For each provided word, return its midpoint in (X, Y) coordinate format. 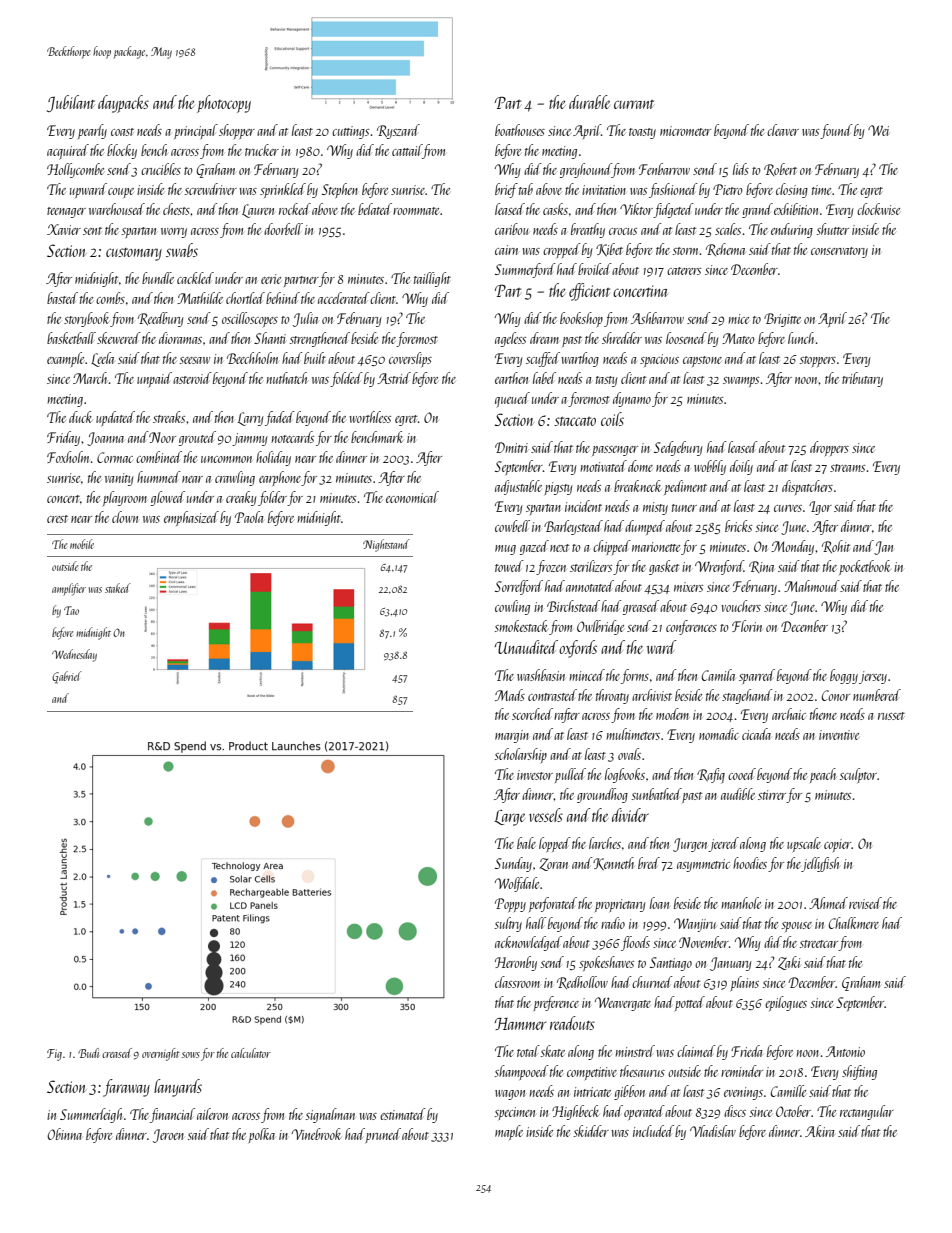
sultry (508, 924)
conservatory (839, 252)
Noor (162, 437)
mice (738, 319)
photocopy (224, 104)
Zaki (789, 963)
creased (117, 1053)
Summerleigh (91, 1115)
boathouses (520, 130)
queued (512, 400)
